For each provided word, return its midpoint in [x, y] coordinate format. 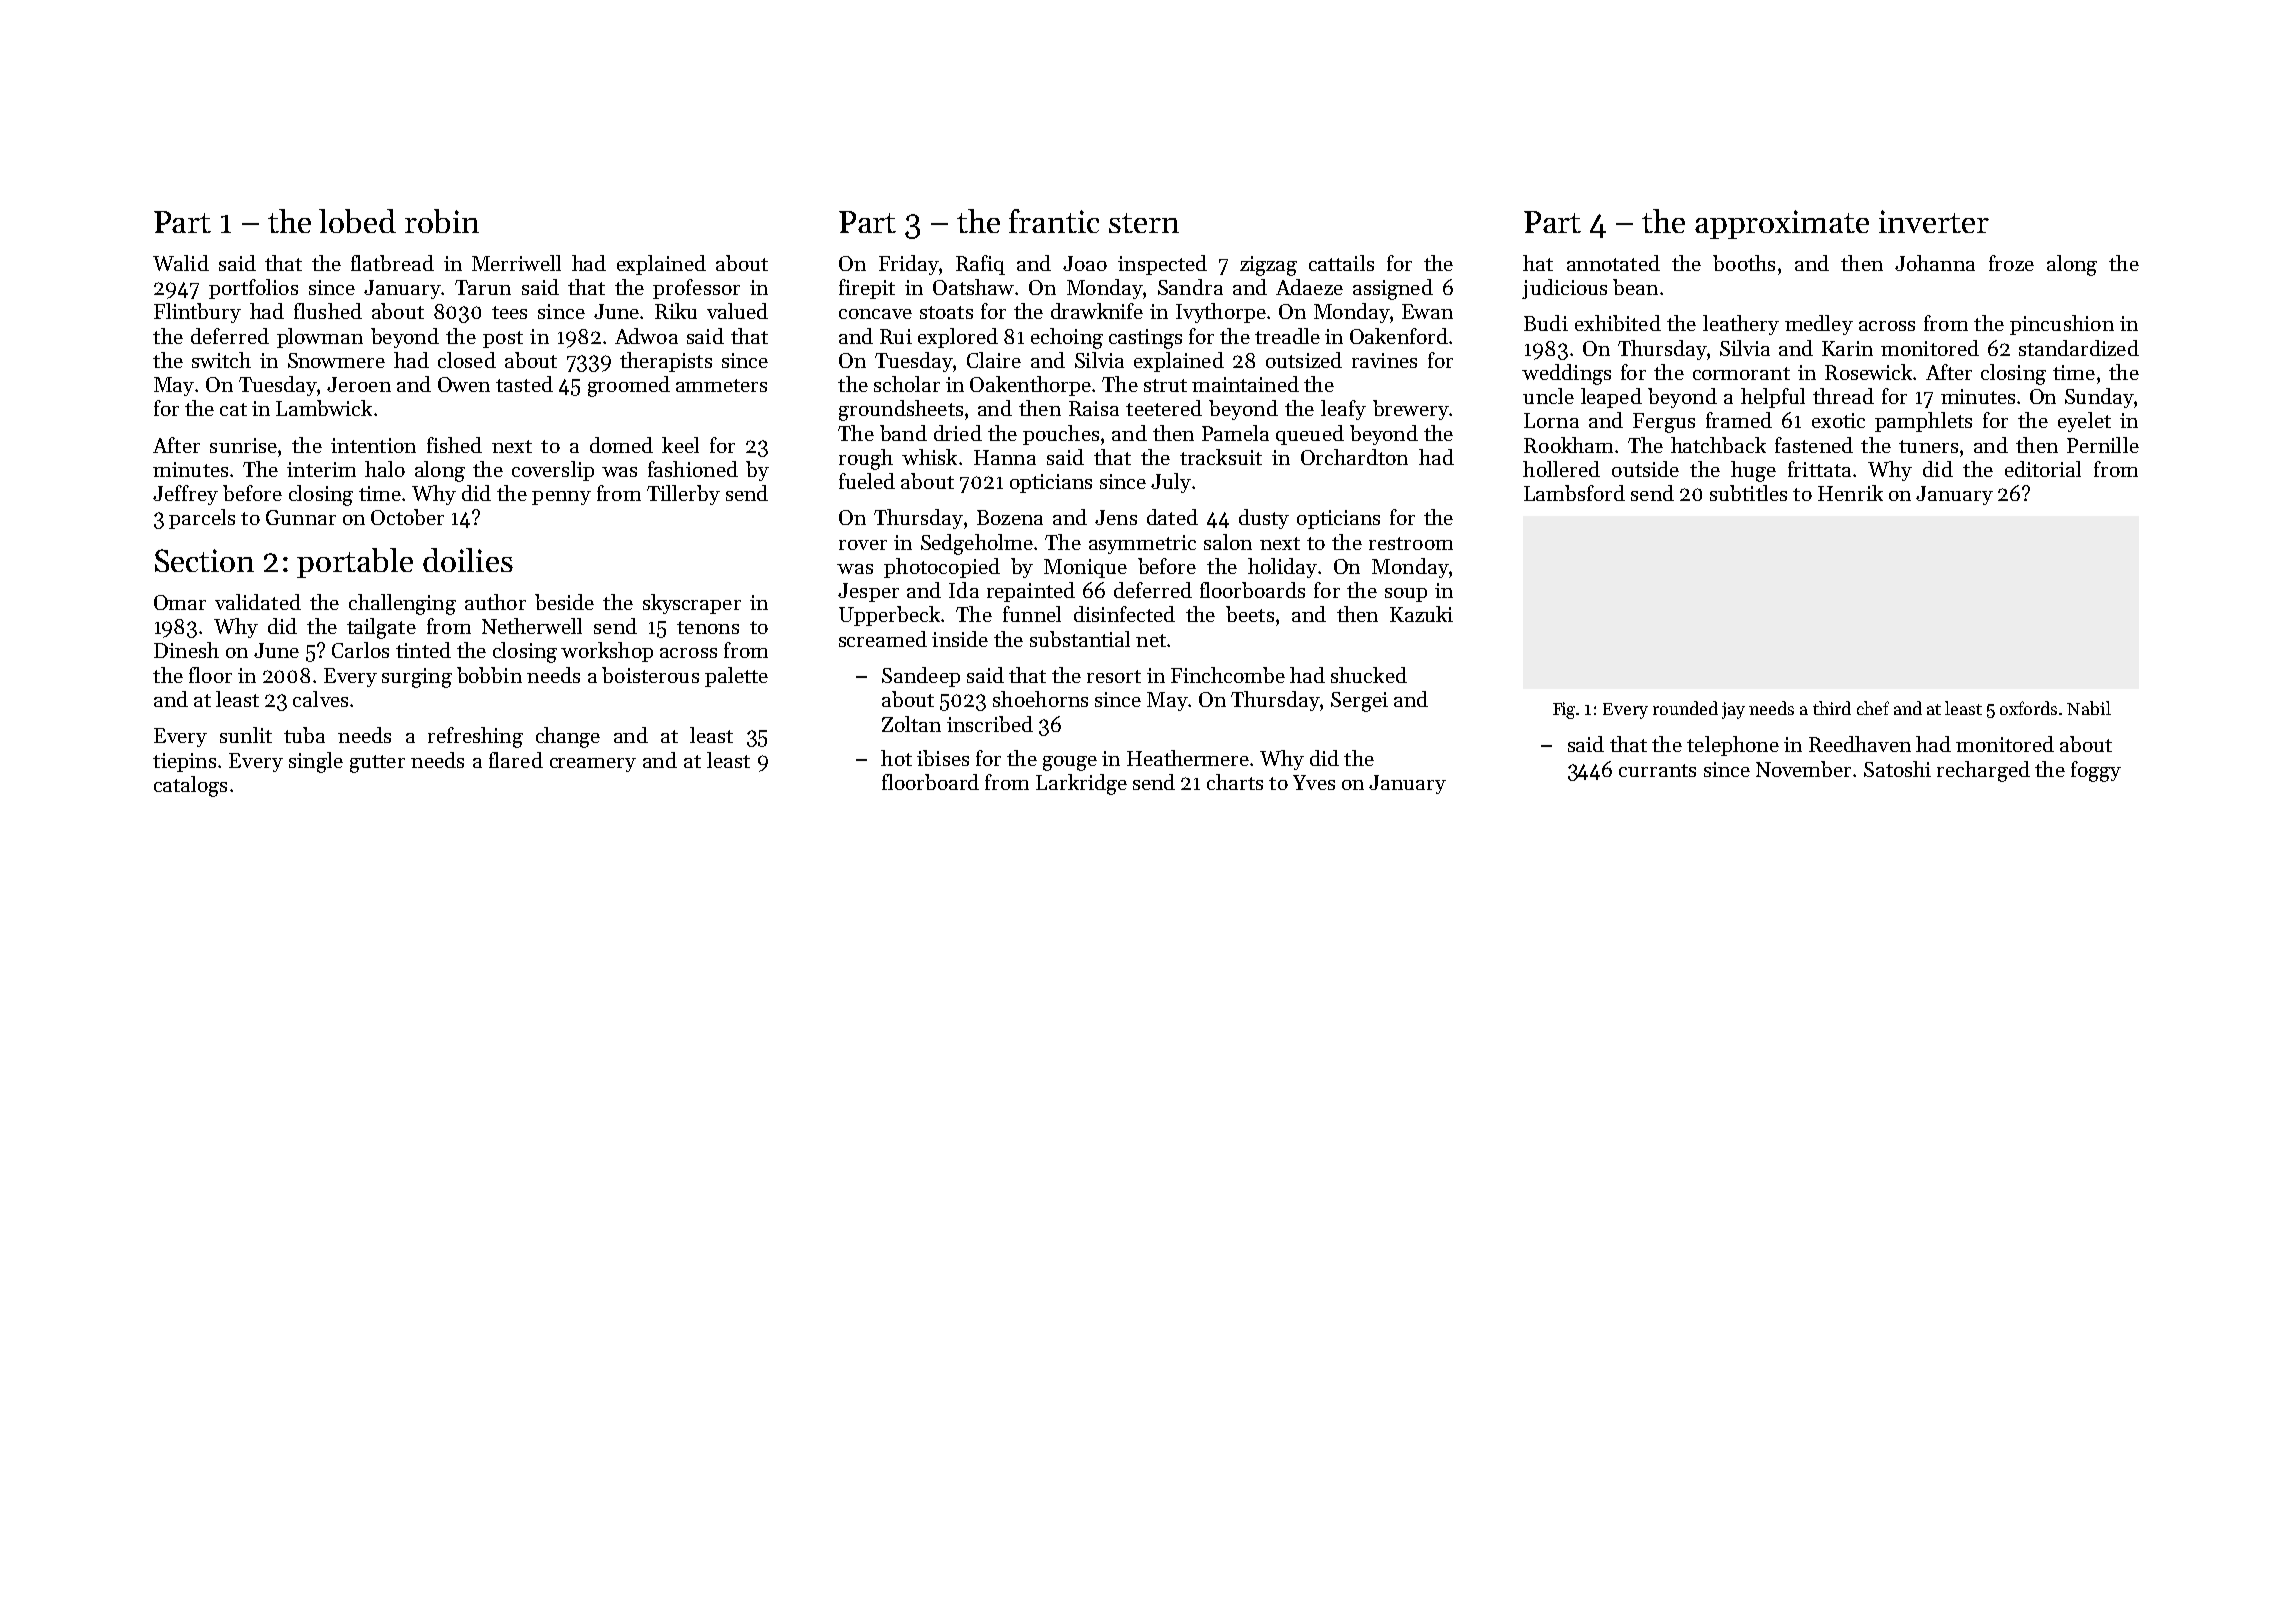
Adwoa [646, 336]
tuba [304, 735]
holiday [1282, 568]
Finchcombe [1228, 675]
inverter [1934, 221]
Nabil [2089, 708]
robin [442, 221]
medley [1819, 325]
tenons [708, 627]
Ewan [1427, 311]
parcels [202, 519]
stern [1144, 223]
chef [1873, 708]
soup [1406, 595]
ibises [943, 758]
